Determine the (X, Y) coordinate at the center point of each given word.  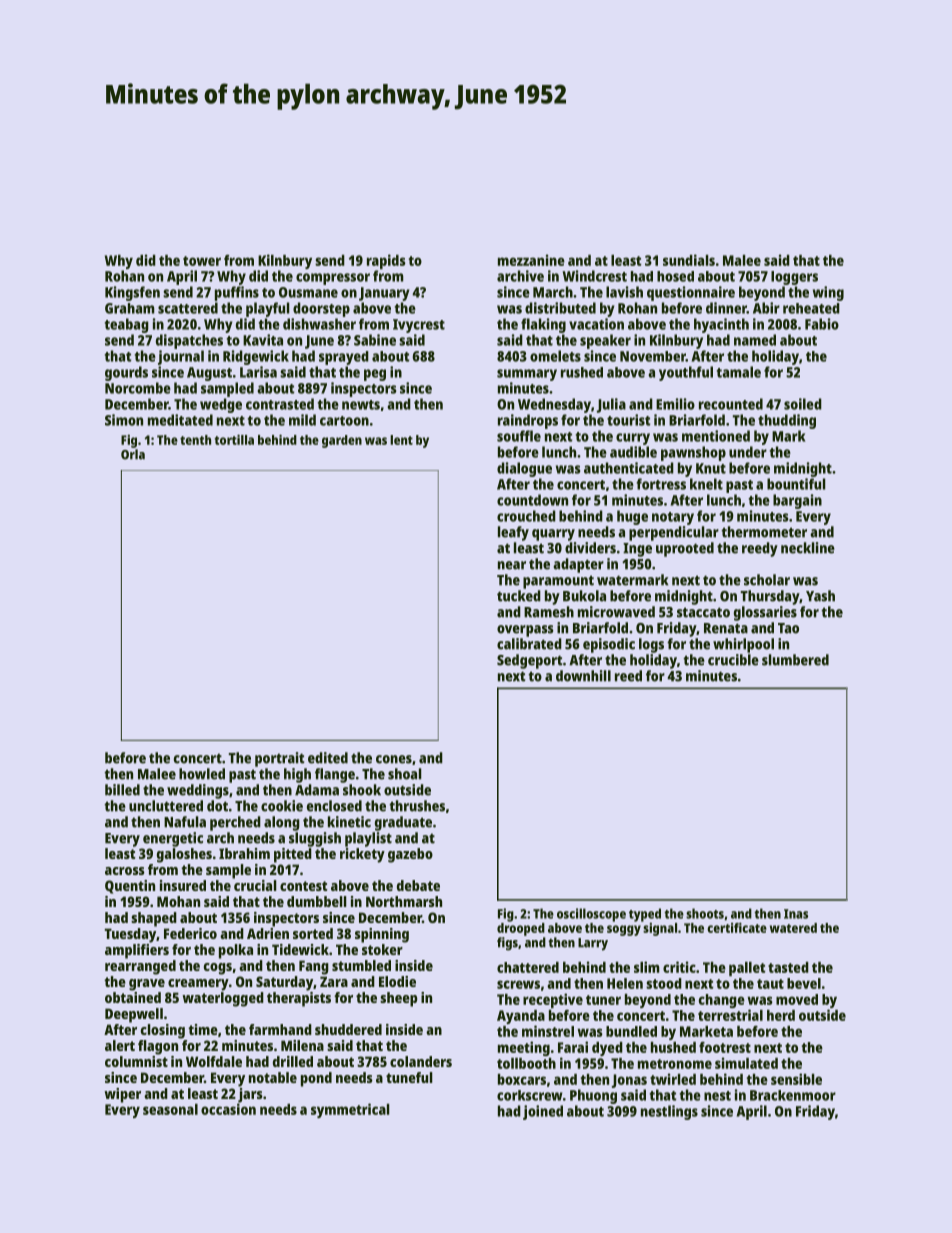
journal (181, 357)
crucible (733, 660)
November (653, 356)
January (384, 294)
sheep (398, 999)
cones (394, 759)
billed (122, 790)
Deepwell (134, 1015)
